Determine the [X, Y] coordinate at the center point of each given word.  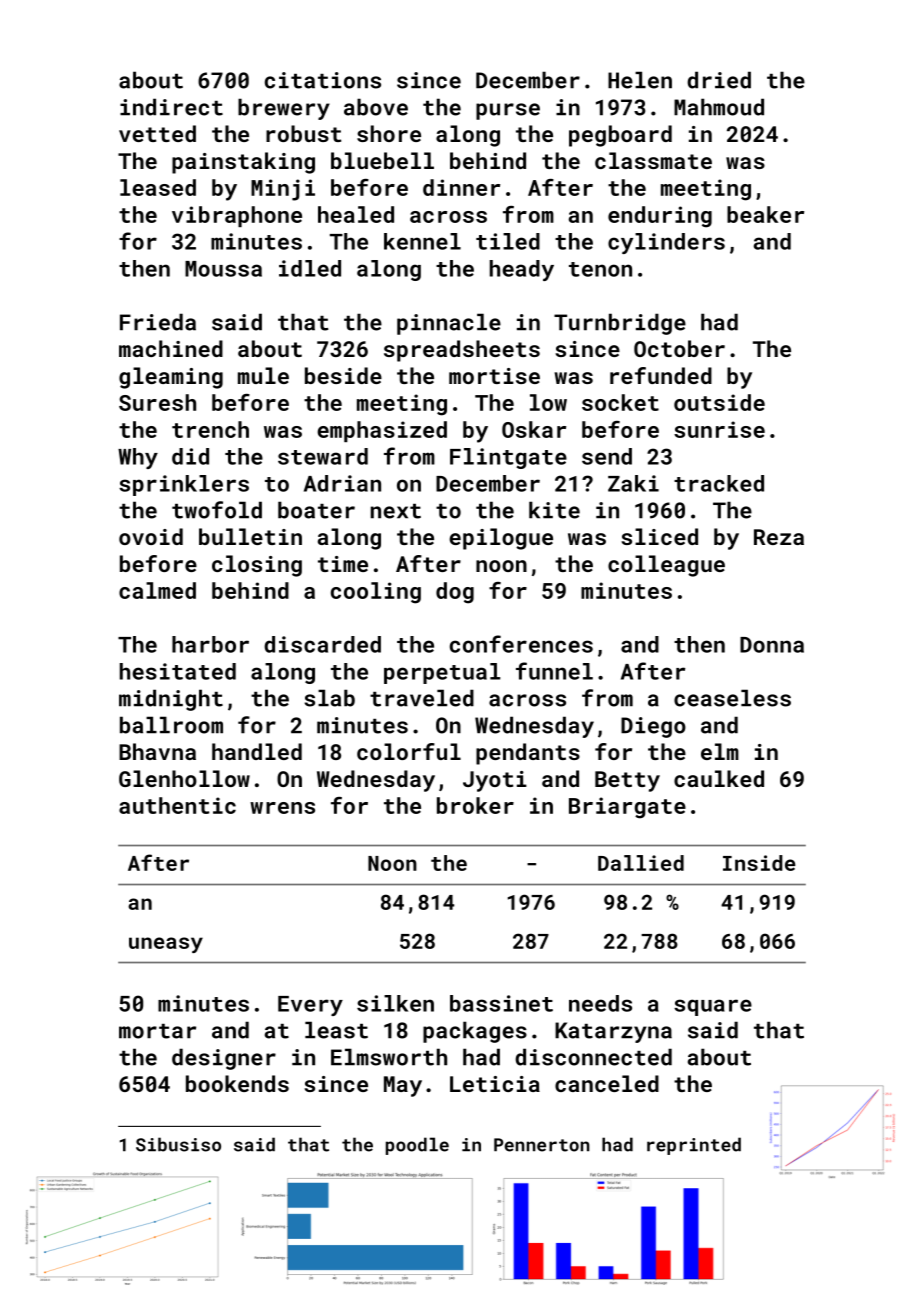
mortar [157, 1031]
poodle [417, 1146]
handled [257, 751]
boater [316, 510]
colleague [666, 566]
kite [554, 510]
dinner [461, 187]
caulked [719, 778]
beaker [765, 214]
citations [323, 80]
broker [475, 805]
